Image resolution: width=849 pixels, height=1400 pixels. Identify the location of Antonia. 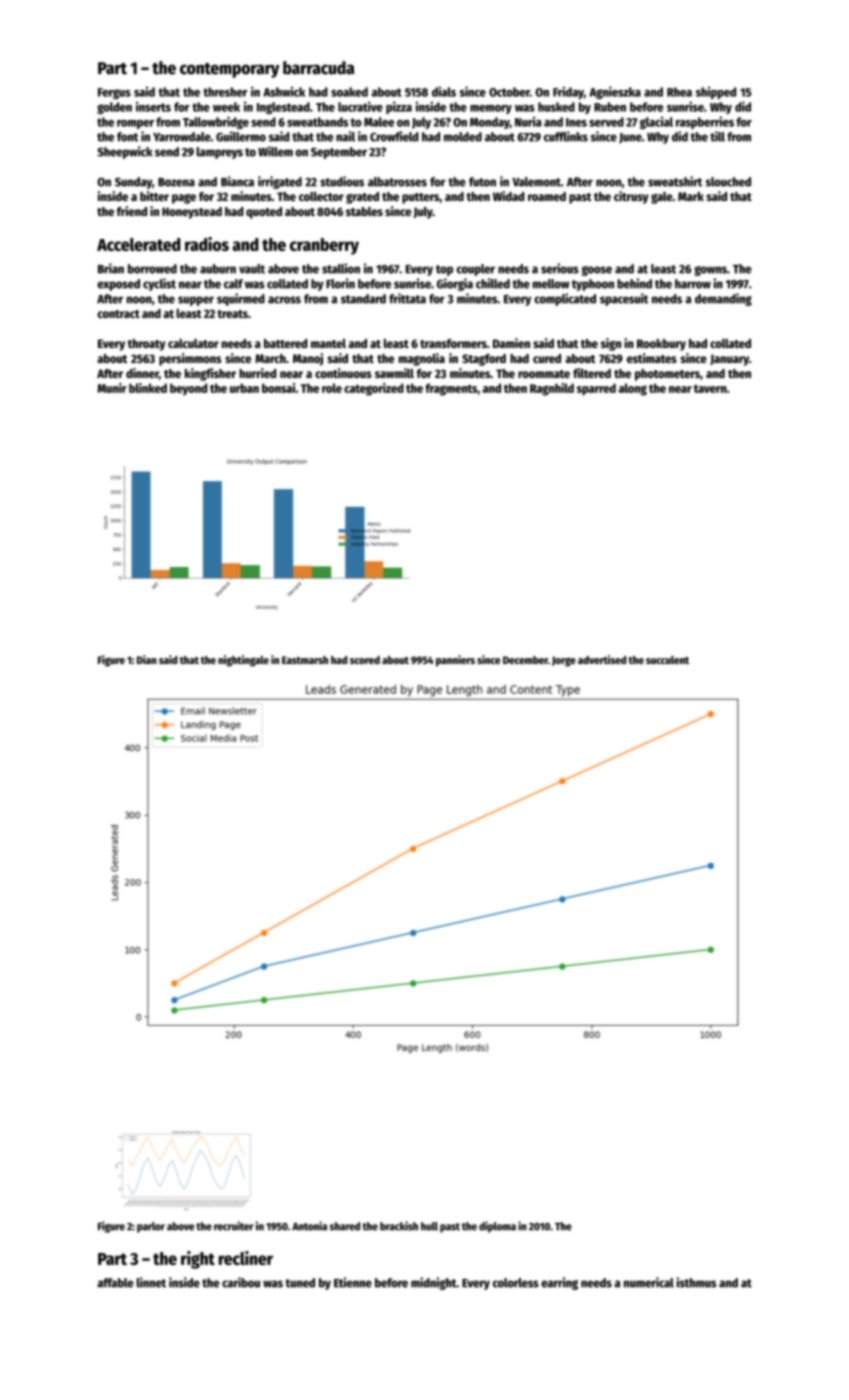
(309, 1226).
